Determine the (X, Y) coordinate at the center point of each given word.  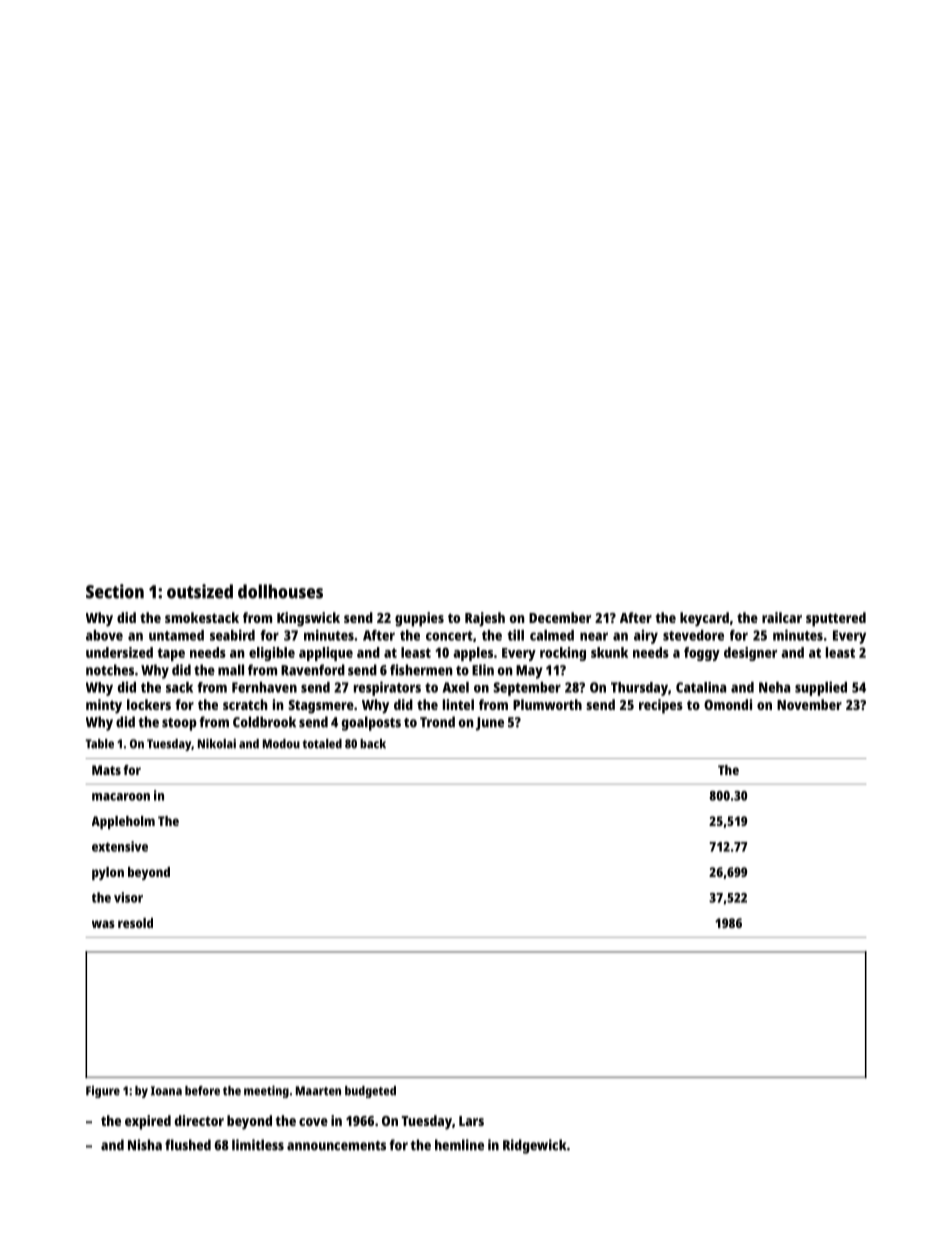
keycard (704, 619)
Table (99, 744)
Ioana (166, 1091)
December (560, 617)
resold (135, 923)
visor (128, 897)
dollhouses (280, 591)
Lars (471, 1121)
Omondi (728, 704)
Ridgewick (535, 1146)
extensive (120, 846)
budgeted (370, 1092)
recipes (661, 706)
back (373, 744)
